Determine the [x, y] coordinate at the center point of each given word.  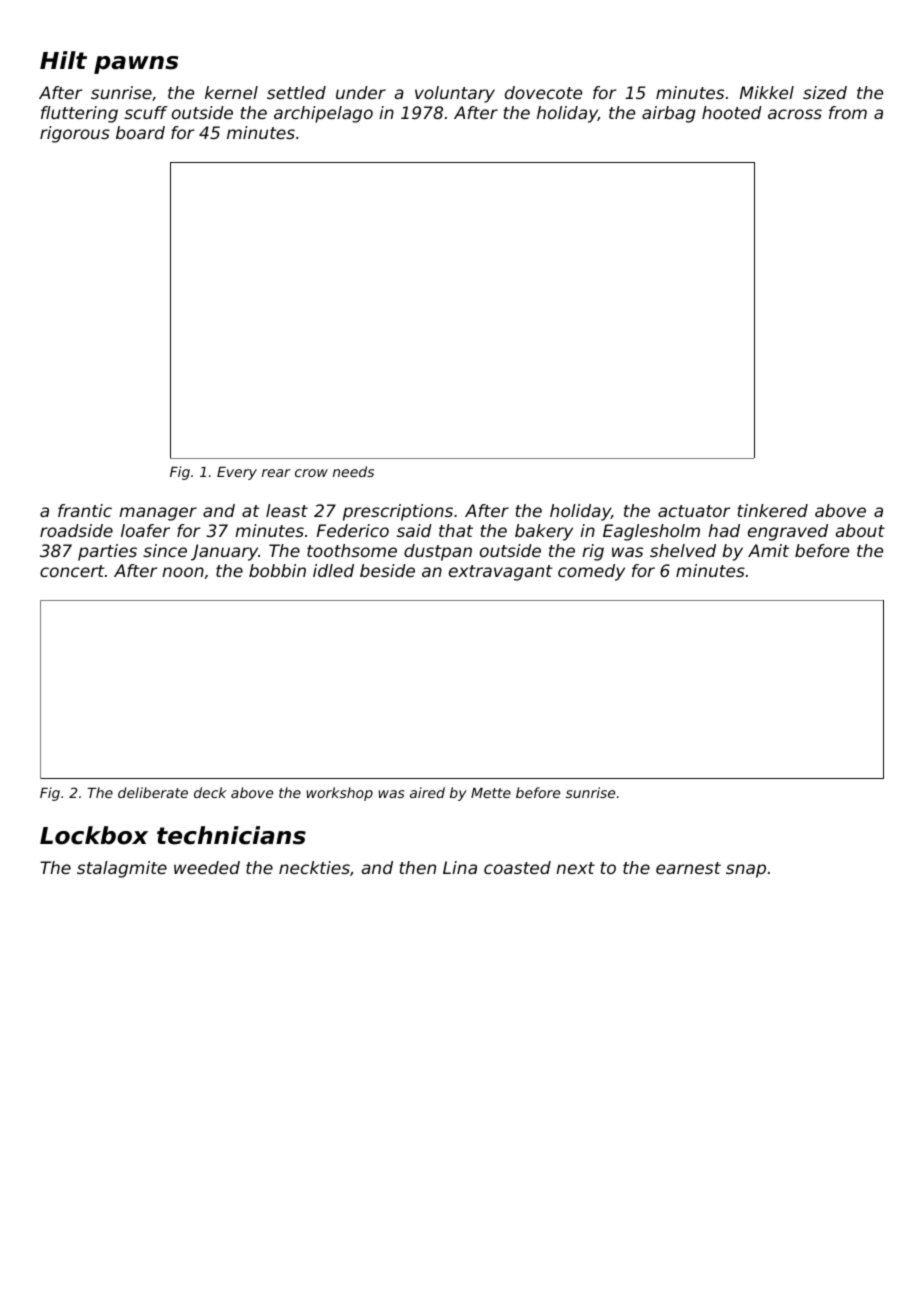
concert [72, 571]
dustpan [438, 552]
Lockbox [94, 835]
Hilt [63, 60]
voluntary [455, 94]
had [724, 530]
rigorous [75, 134]
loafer [145, 530]
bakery [544, 532]
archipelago [323, 114]
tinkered [772, 510]
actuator [694, 511]
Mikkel [767, 92]
